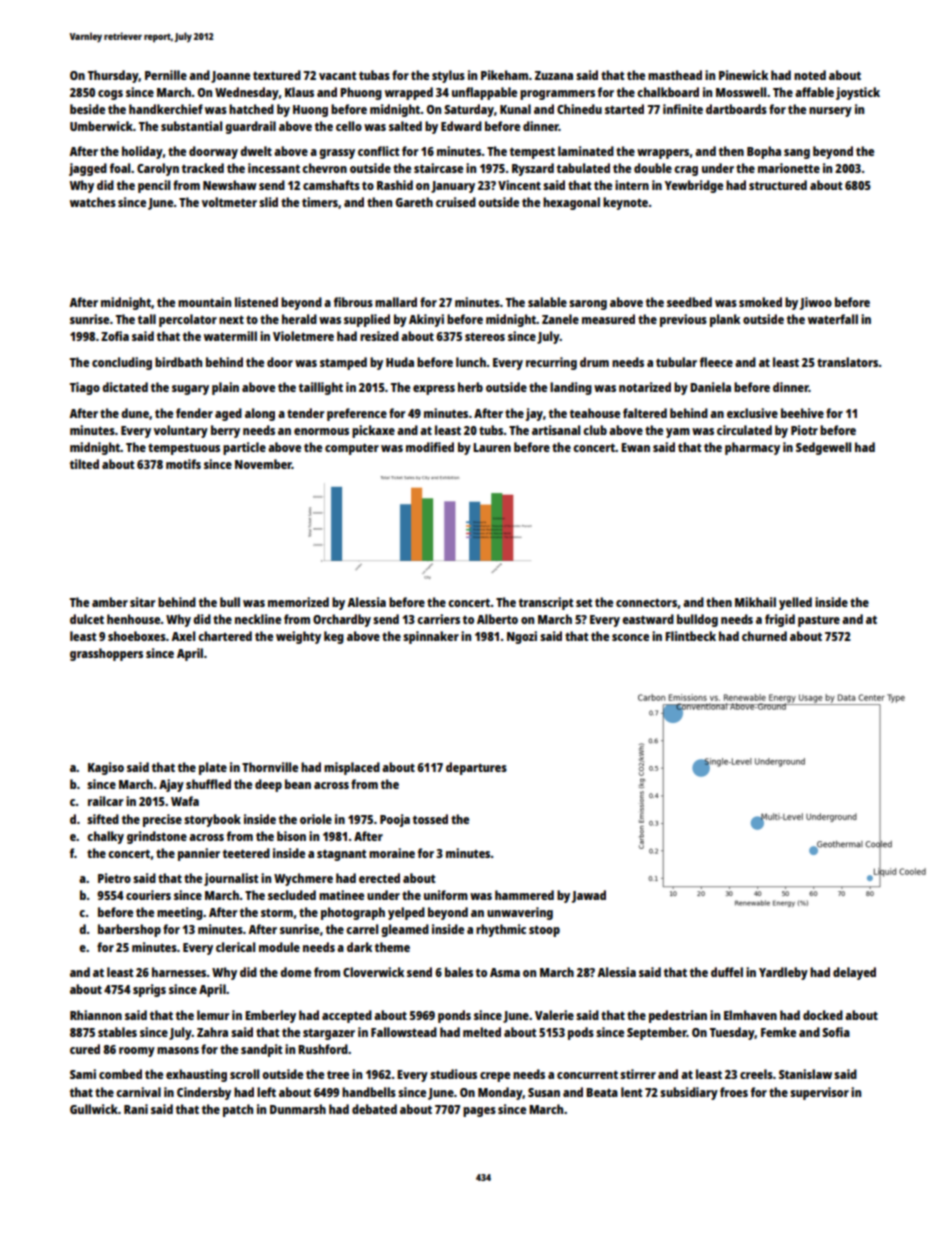  Describe the element at coordinates (755, 602) in the screenshot. I see `Mikhail` at that location.
